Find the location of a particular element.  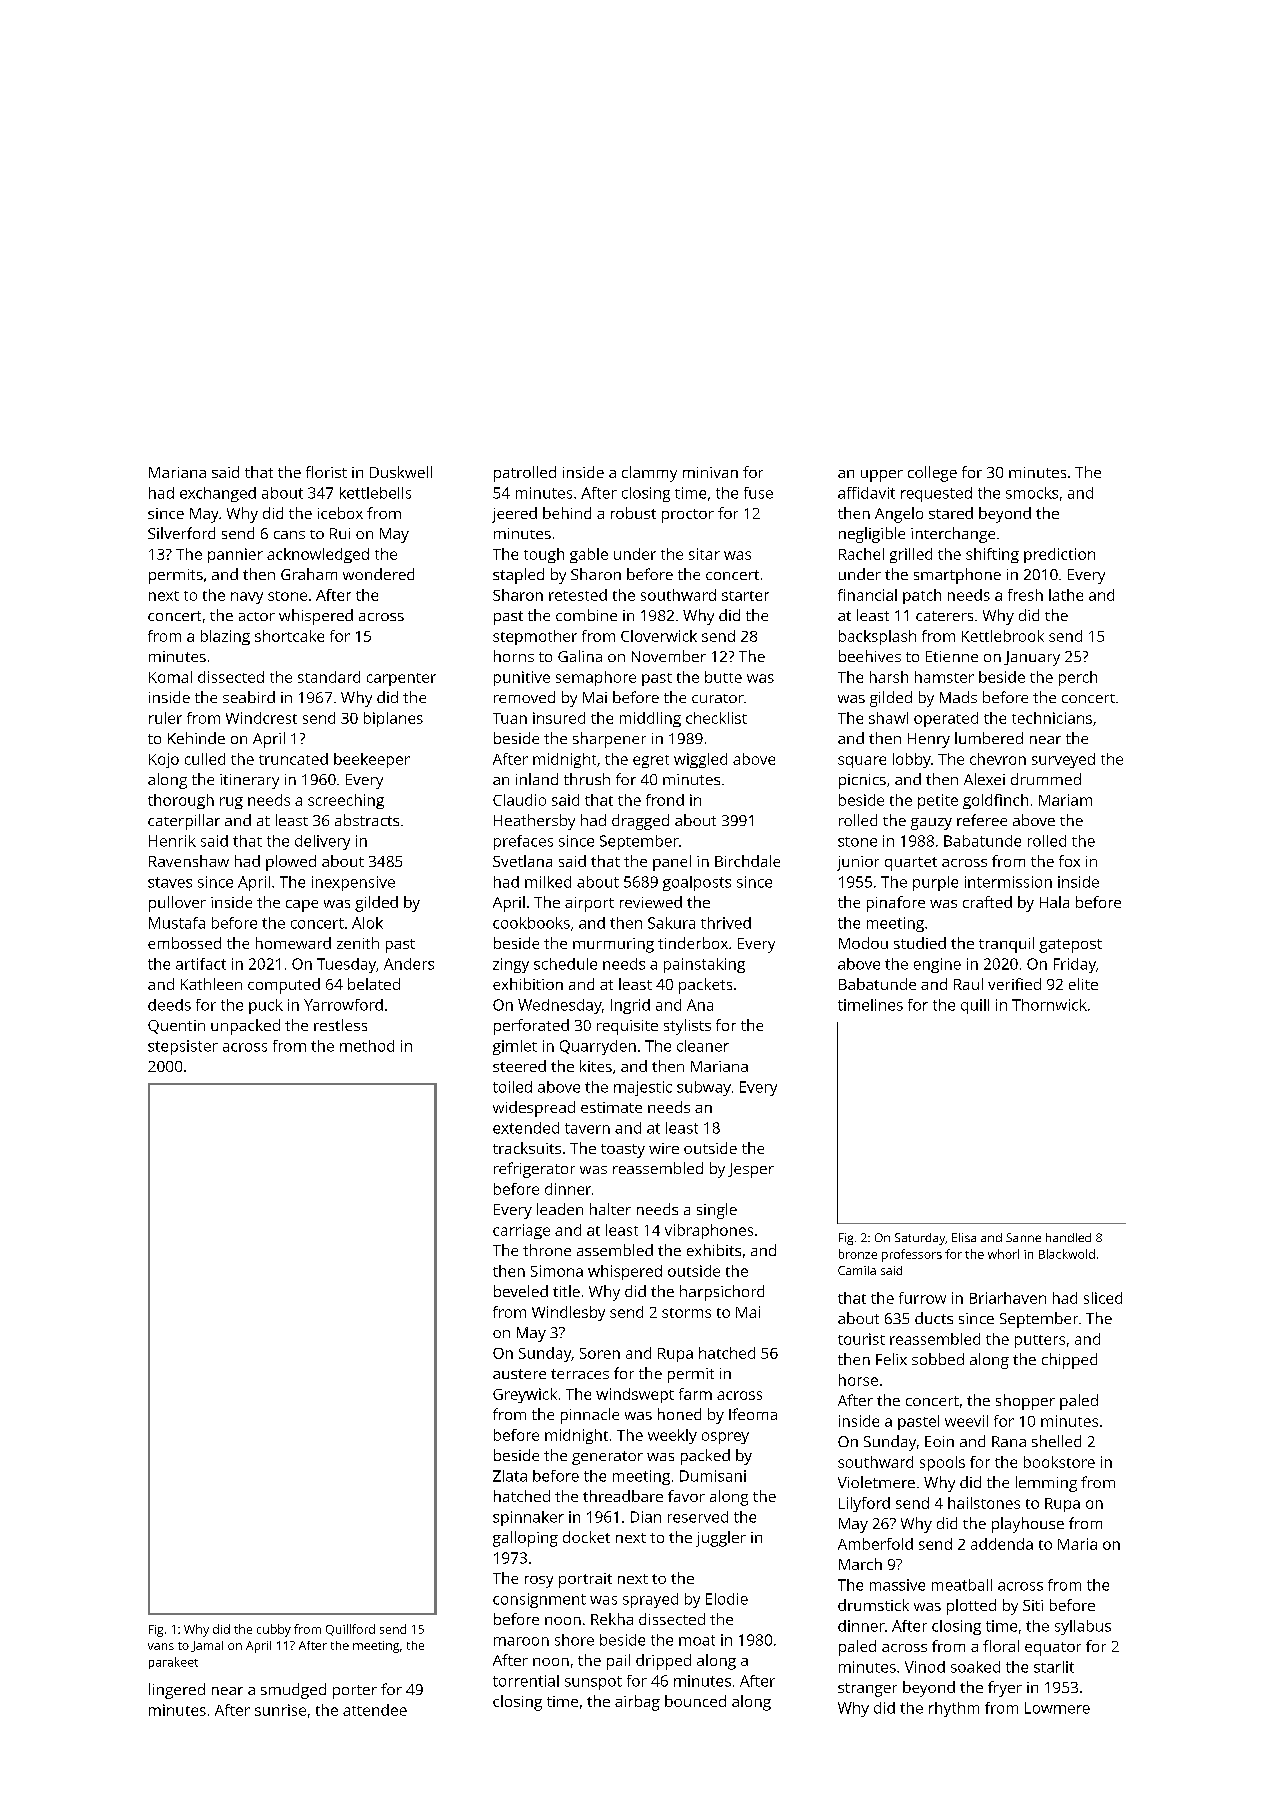

drumstick is located at coordinates (873, 1605).
